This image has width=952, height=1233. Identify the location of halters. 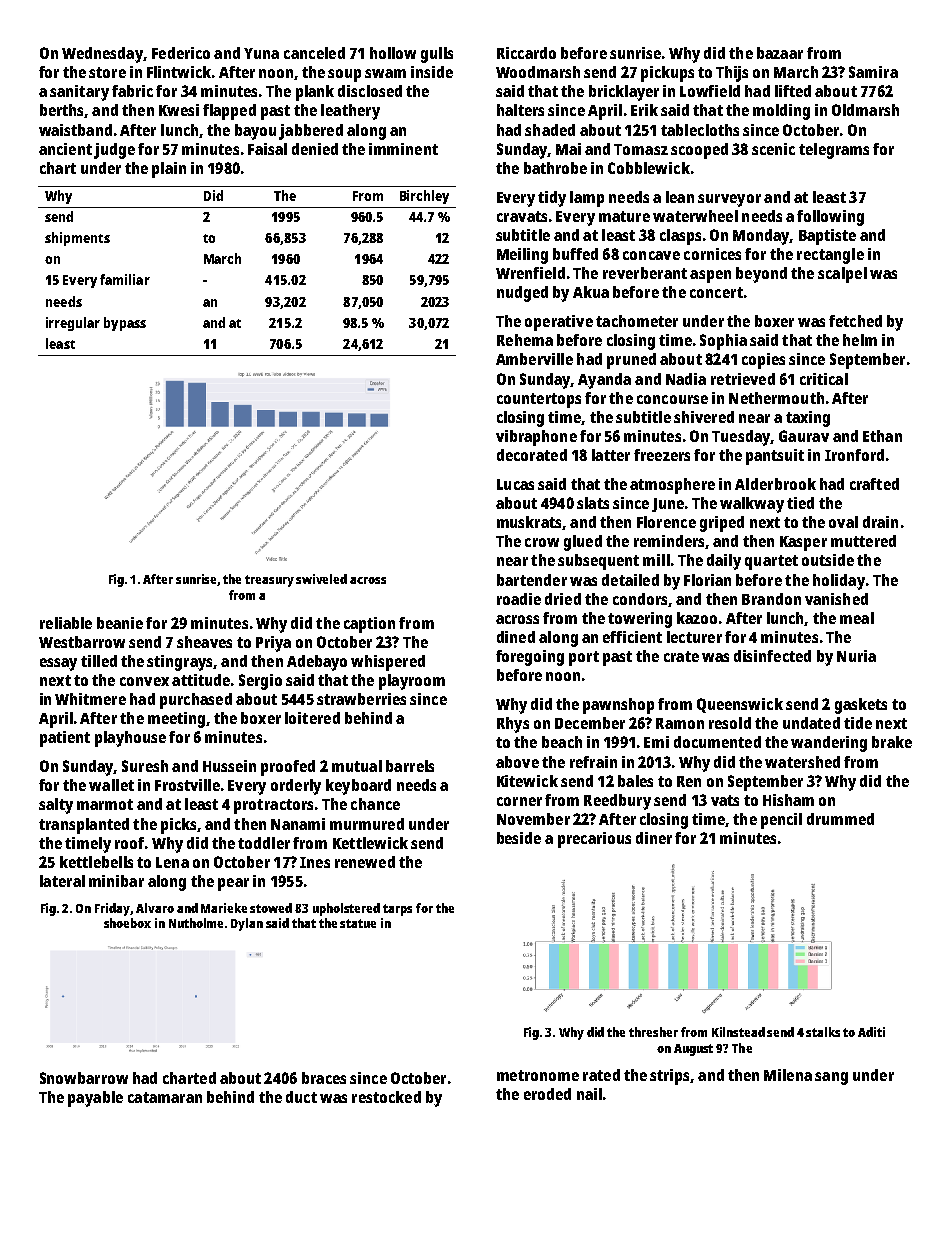
(520, 110).
